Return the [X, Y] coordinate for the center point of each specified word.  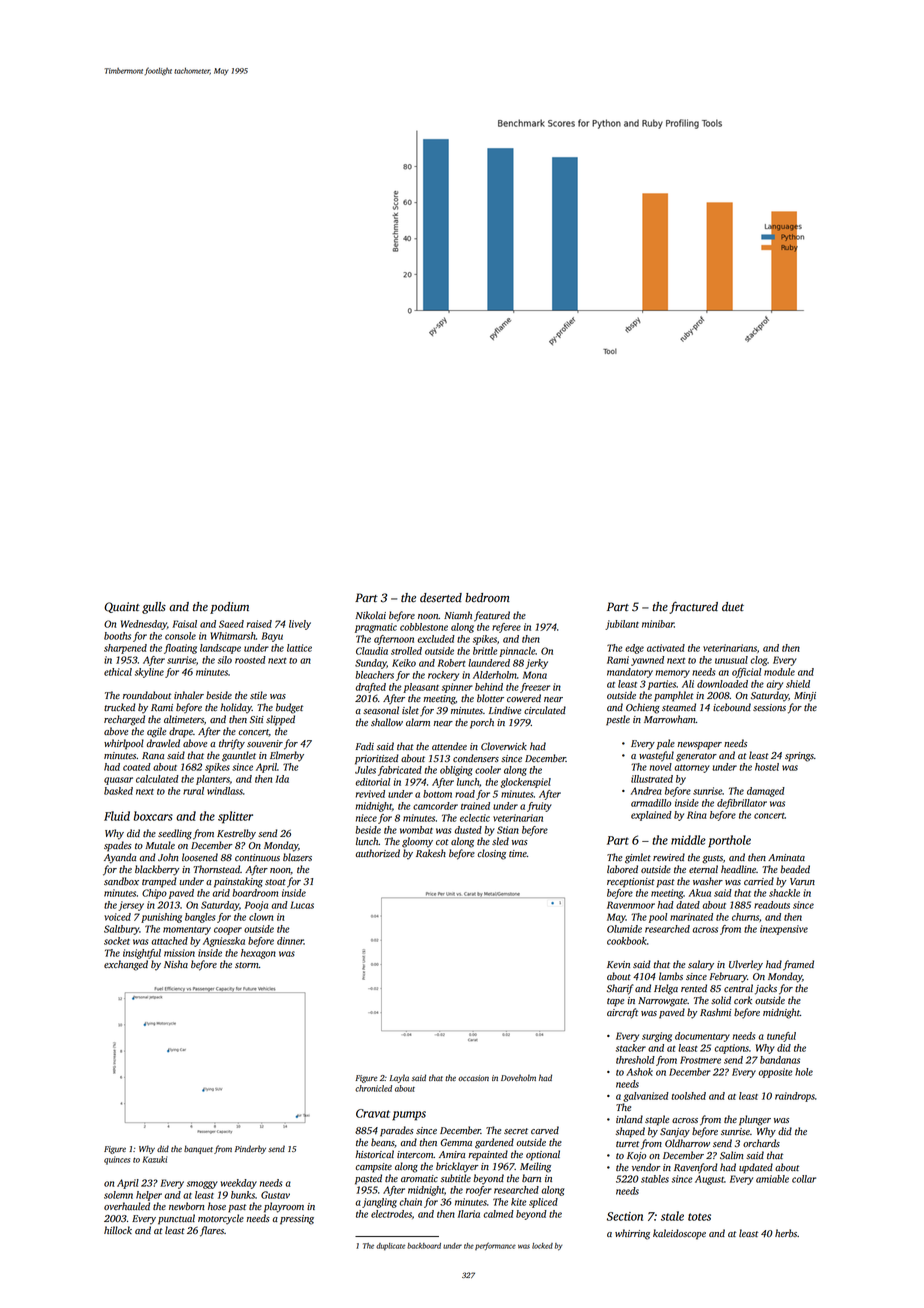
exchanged [126, 965]
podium [229, 608]
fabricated [400, 771]
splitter [235, 817]
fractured [693, 607]
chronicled [373, 1088]
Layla [399, 1078]
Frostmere [700, 1060]
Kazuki [155, 1159]
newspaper [700, 746]
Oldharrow [687, 1143]
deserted [441, 598]
